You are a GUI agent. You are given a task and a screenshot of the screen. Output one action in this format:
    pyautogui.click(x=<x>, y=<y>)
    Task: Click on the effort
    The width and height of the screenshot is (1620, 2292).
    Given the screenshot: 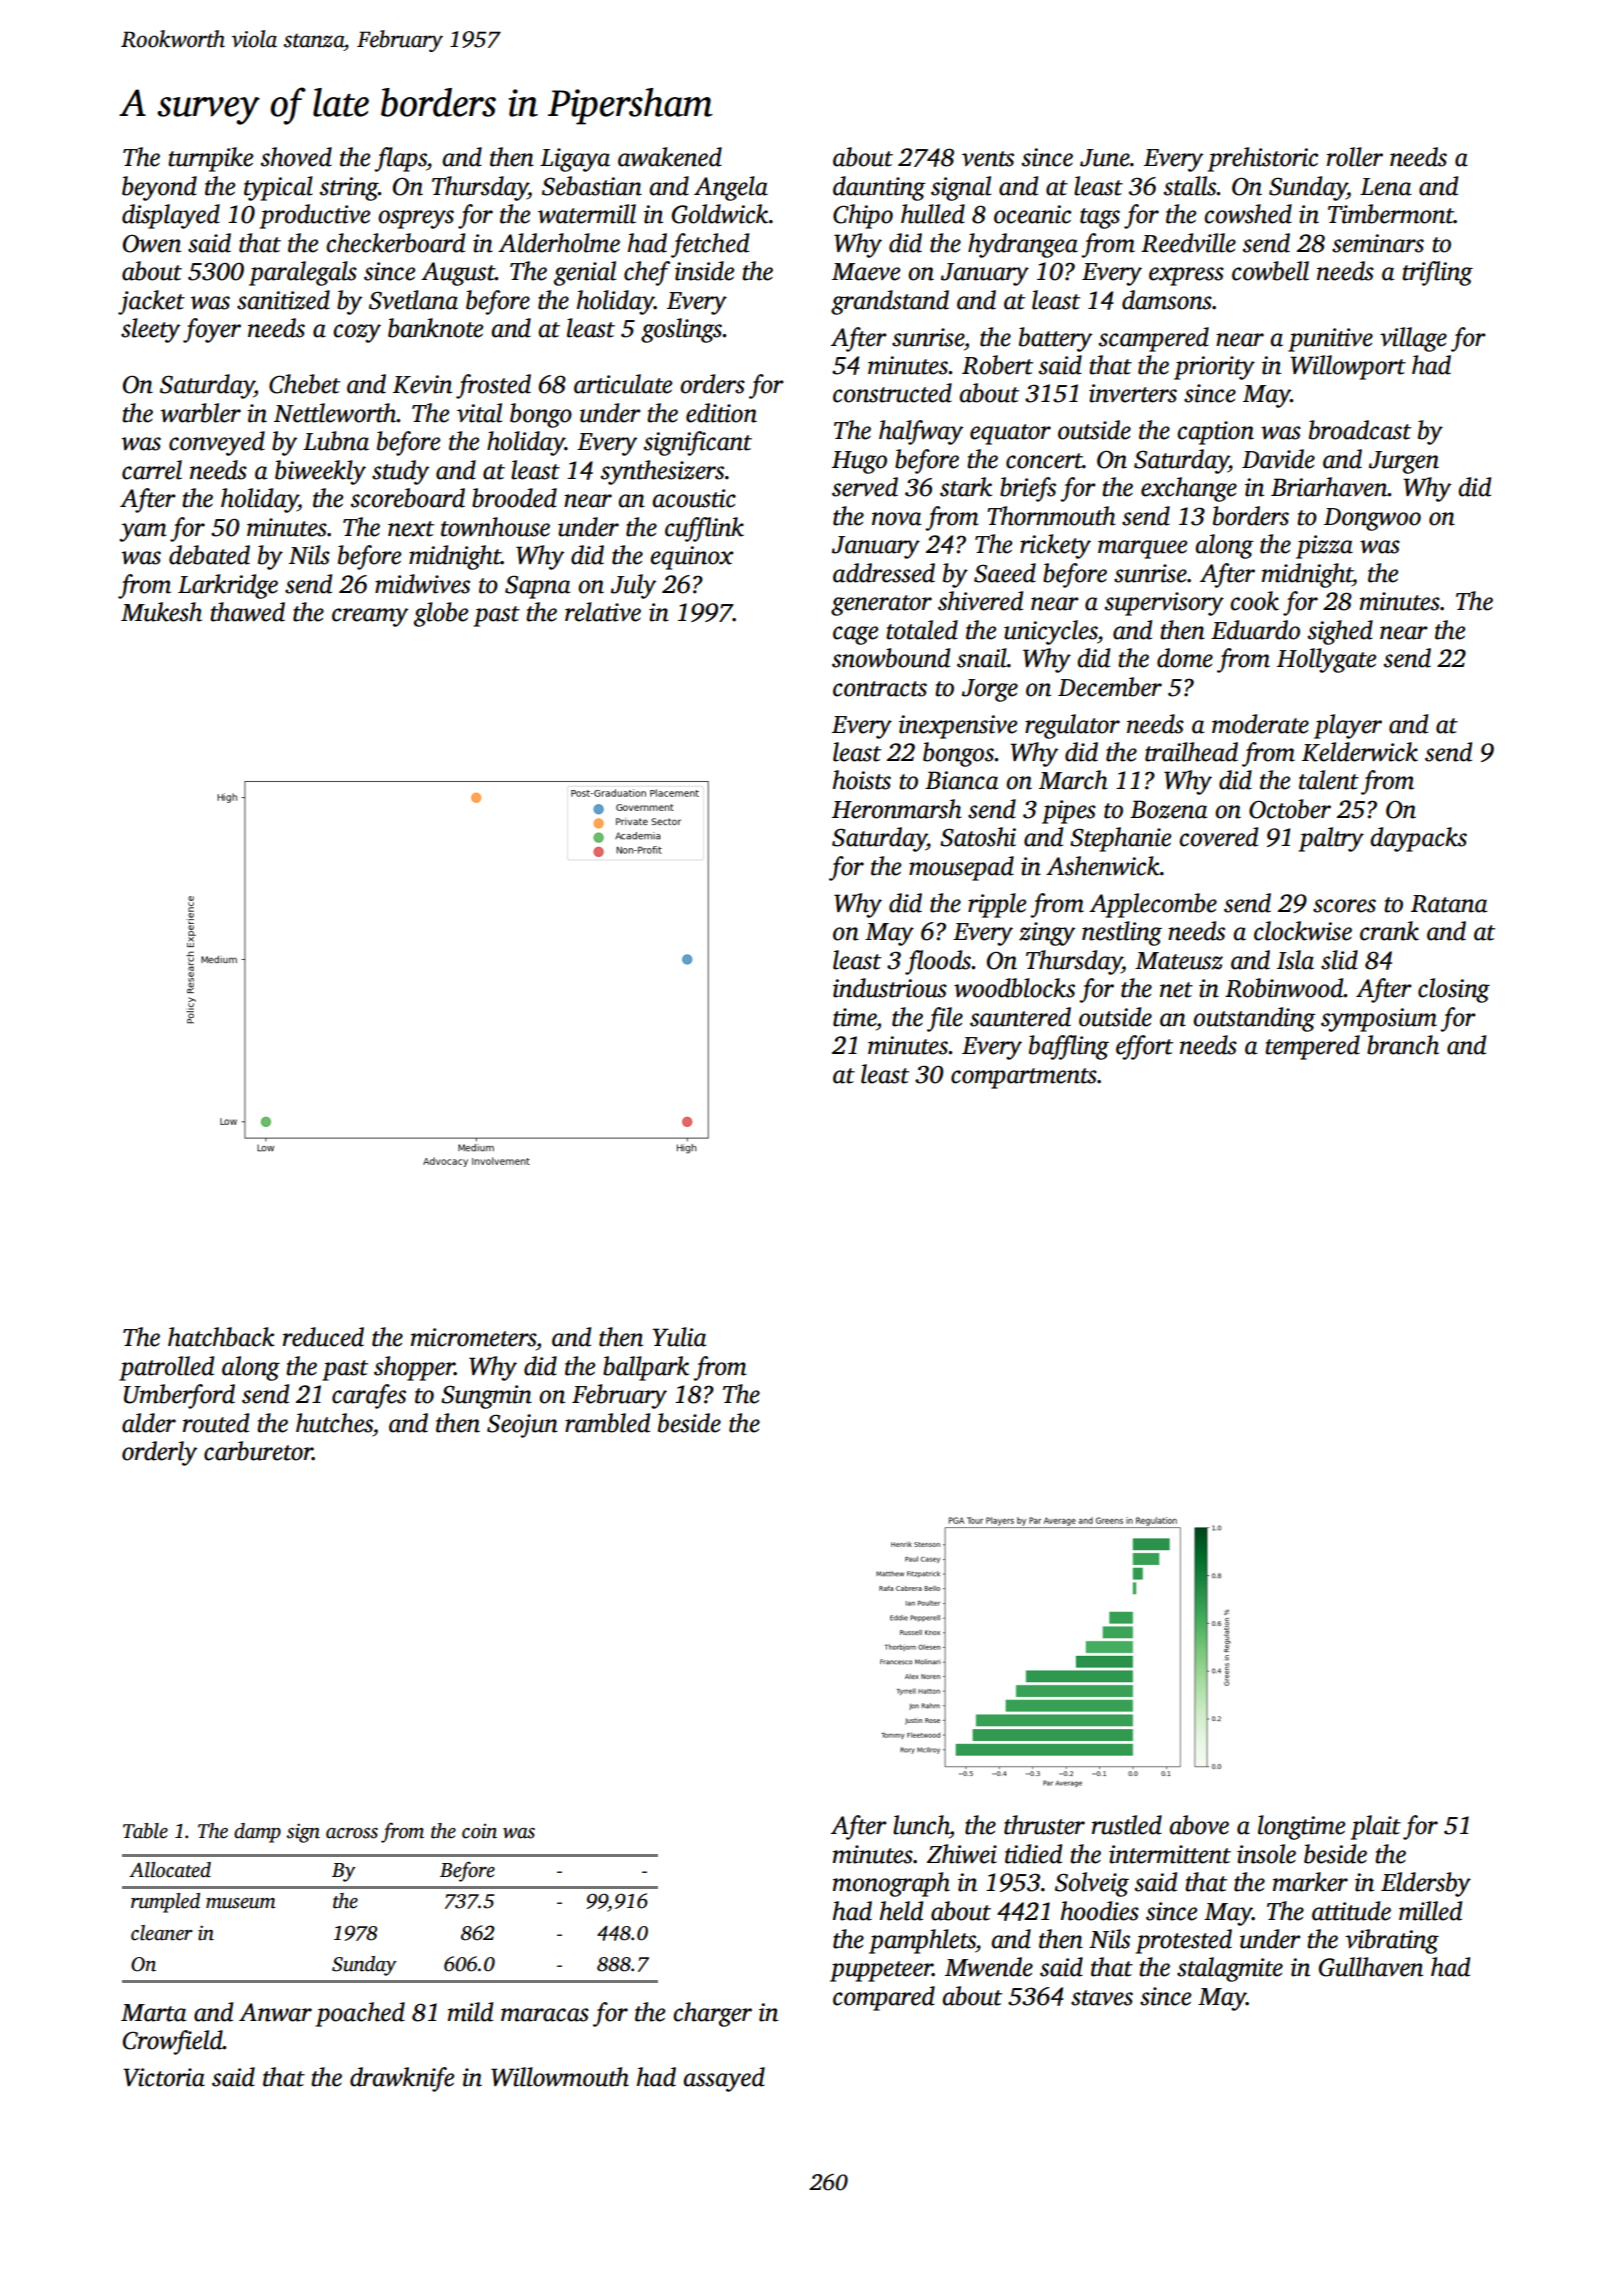 What is the action you would take?
    pyautogui.click(x=1144, y=1047)
